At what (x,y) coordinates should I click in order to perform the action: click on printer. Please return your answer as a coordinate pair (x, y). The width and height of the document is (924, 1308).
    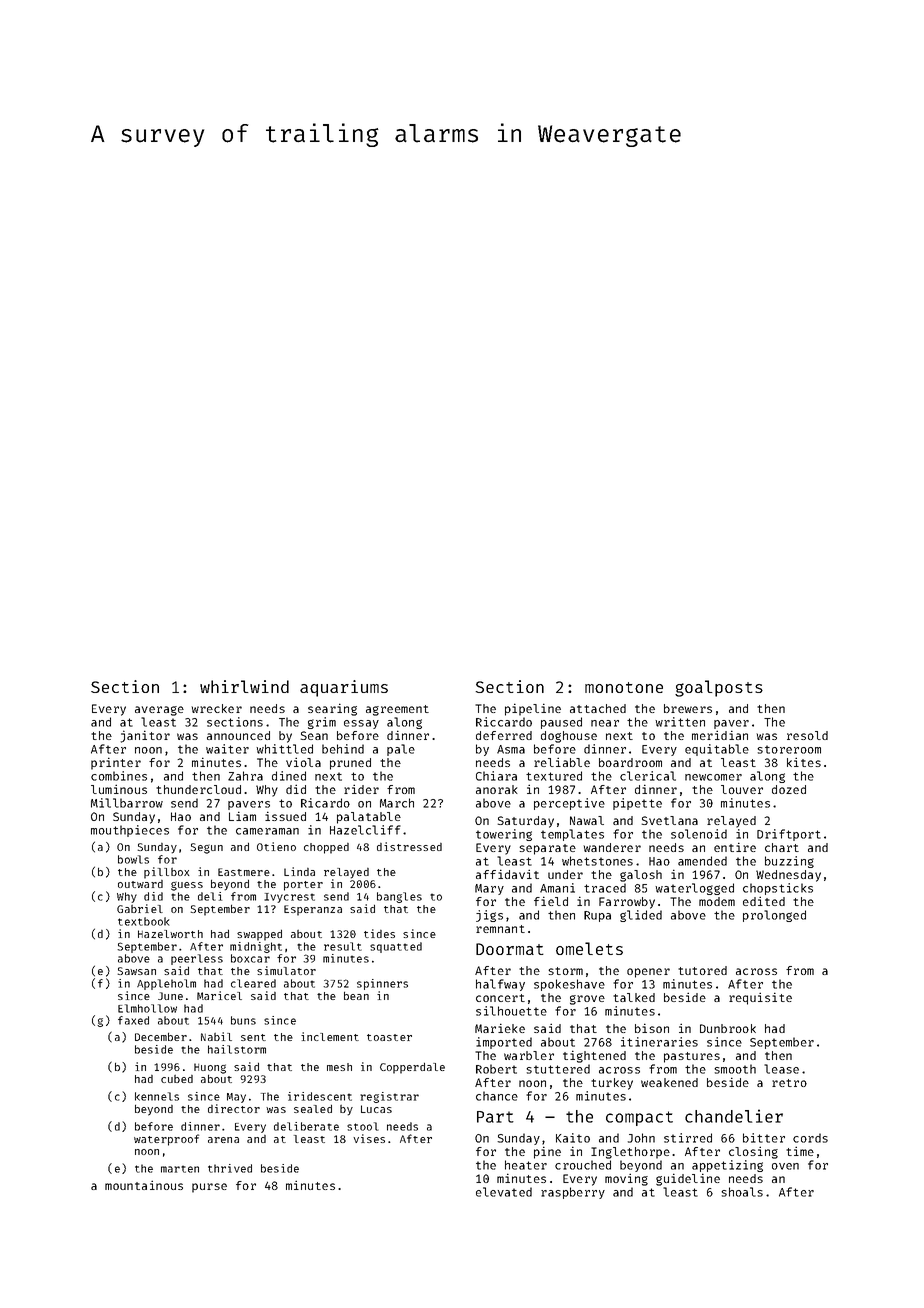
    Looking at the image, I should click on (116, 763).
